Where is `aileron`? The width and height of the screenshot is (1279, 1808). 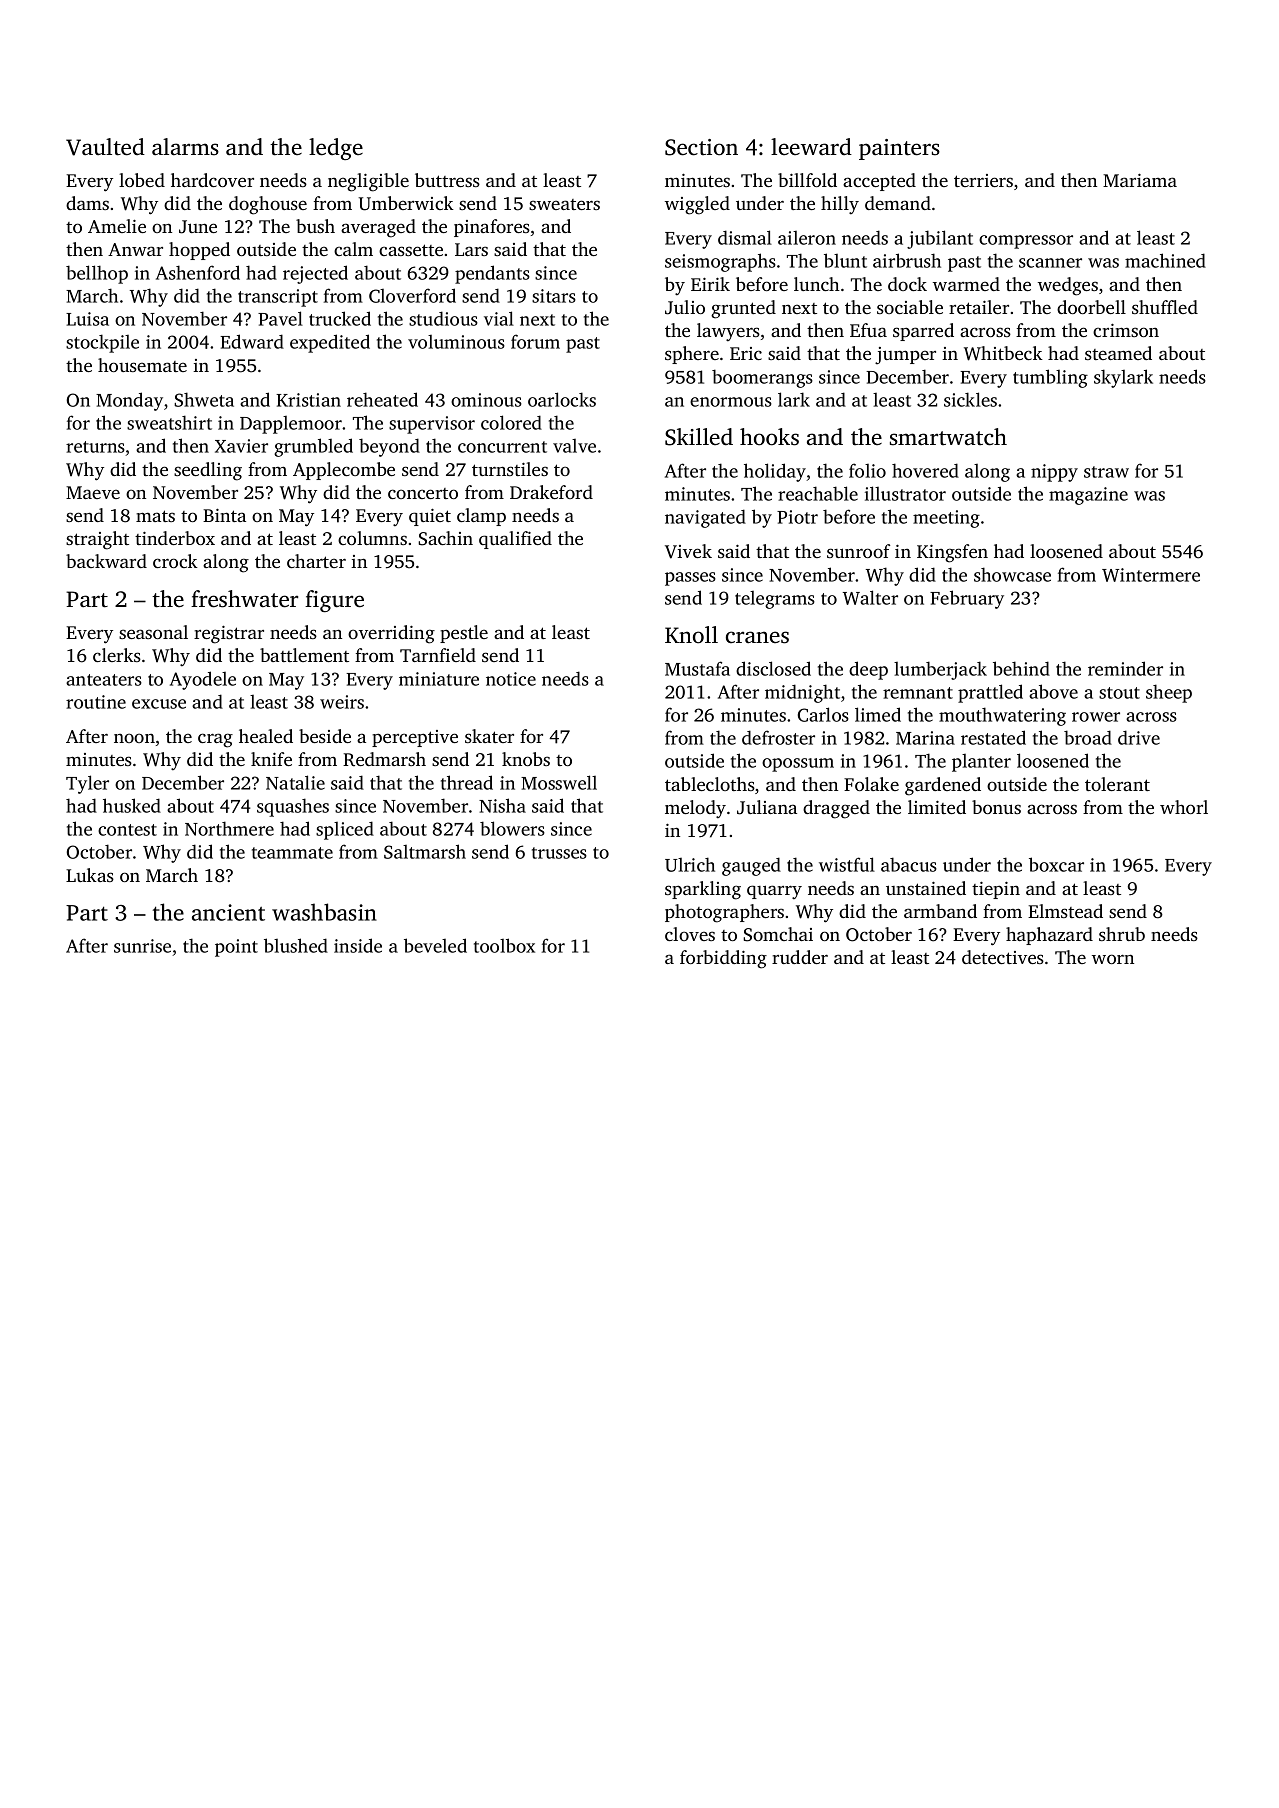 aileron is located at coordinates (807, 238).
